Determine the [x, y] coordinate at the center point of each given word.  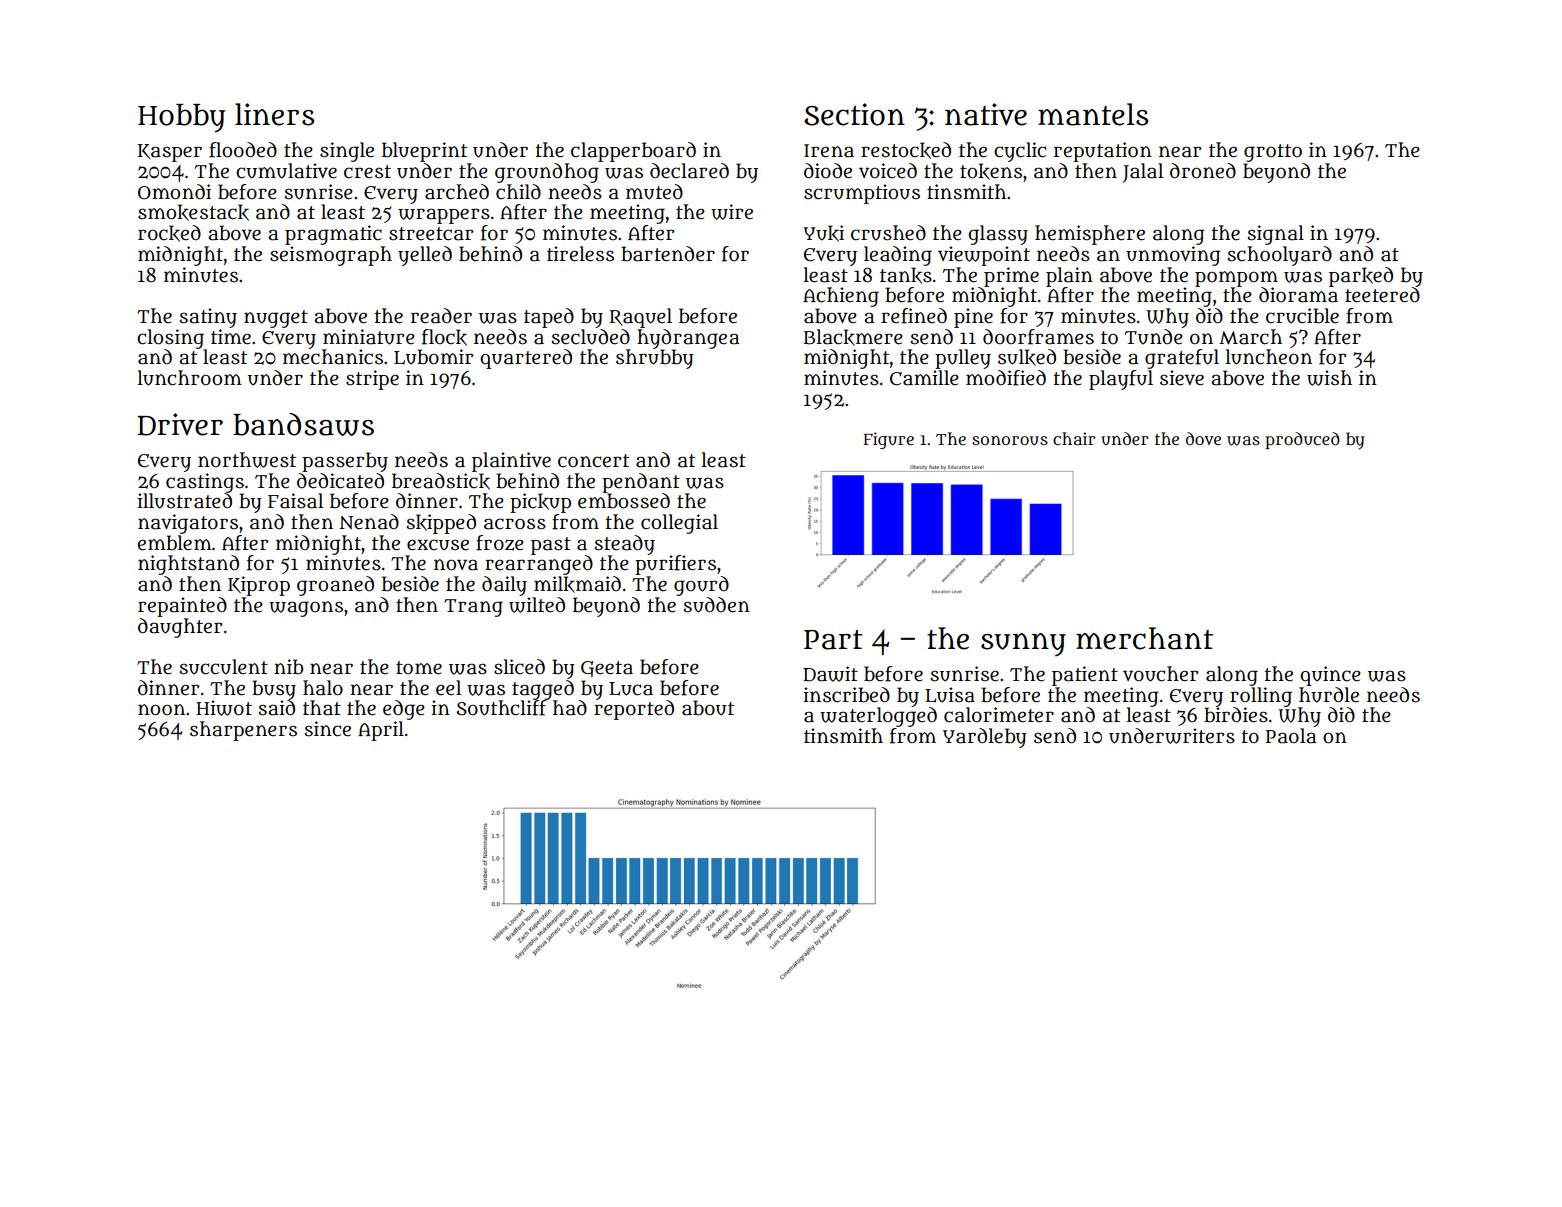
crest [367, 172]
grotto [1273, 153]
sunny [1023, 645]
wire [732, 212]
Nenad [369, 522]
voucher [1161, 674]
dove [1203, 438]
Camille [924, 378]
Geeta [607, 669]
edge [404, 710]
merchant [1144, 638]
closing [170, 339]
